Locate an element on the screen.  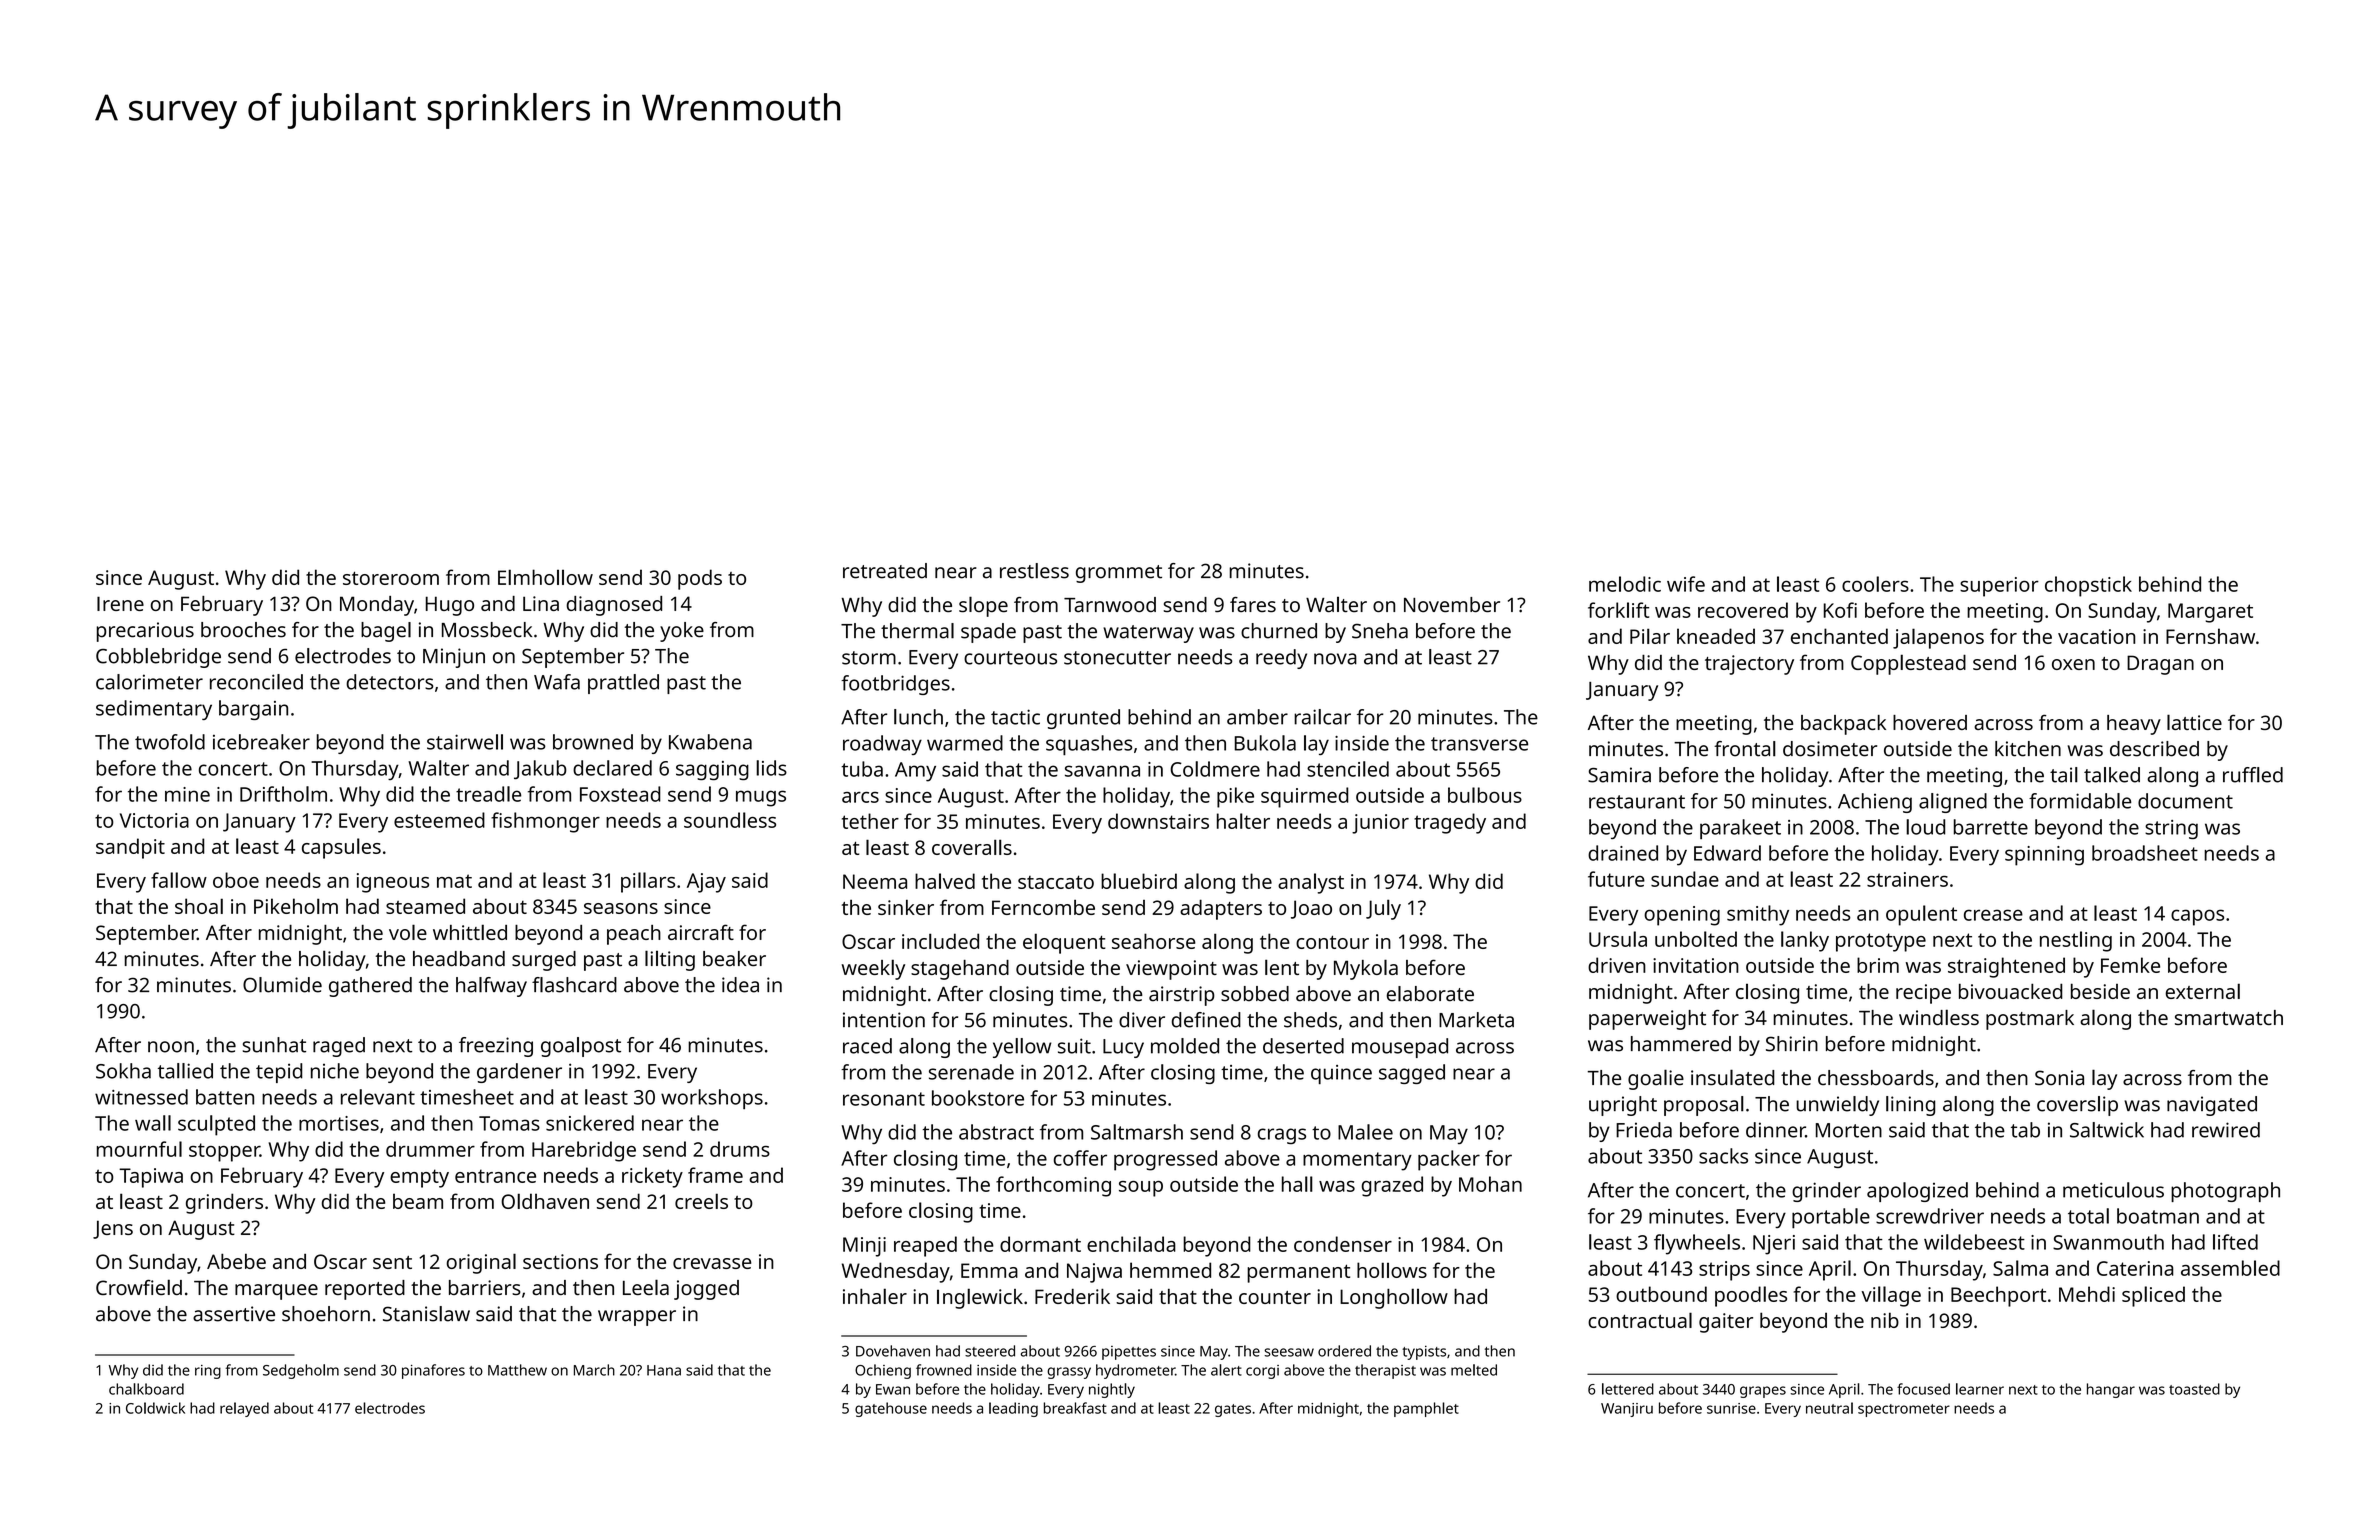
arcs is located at coordinates (860, 797).
